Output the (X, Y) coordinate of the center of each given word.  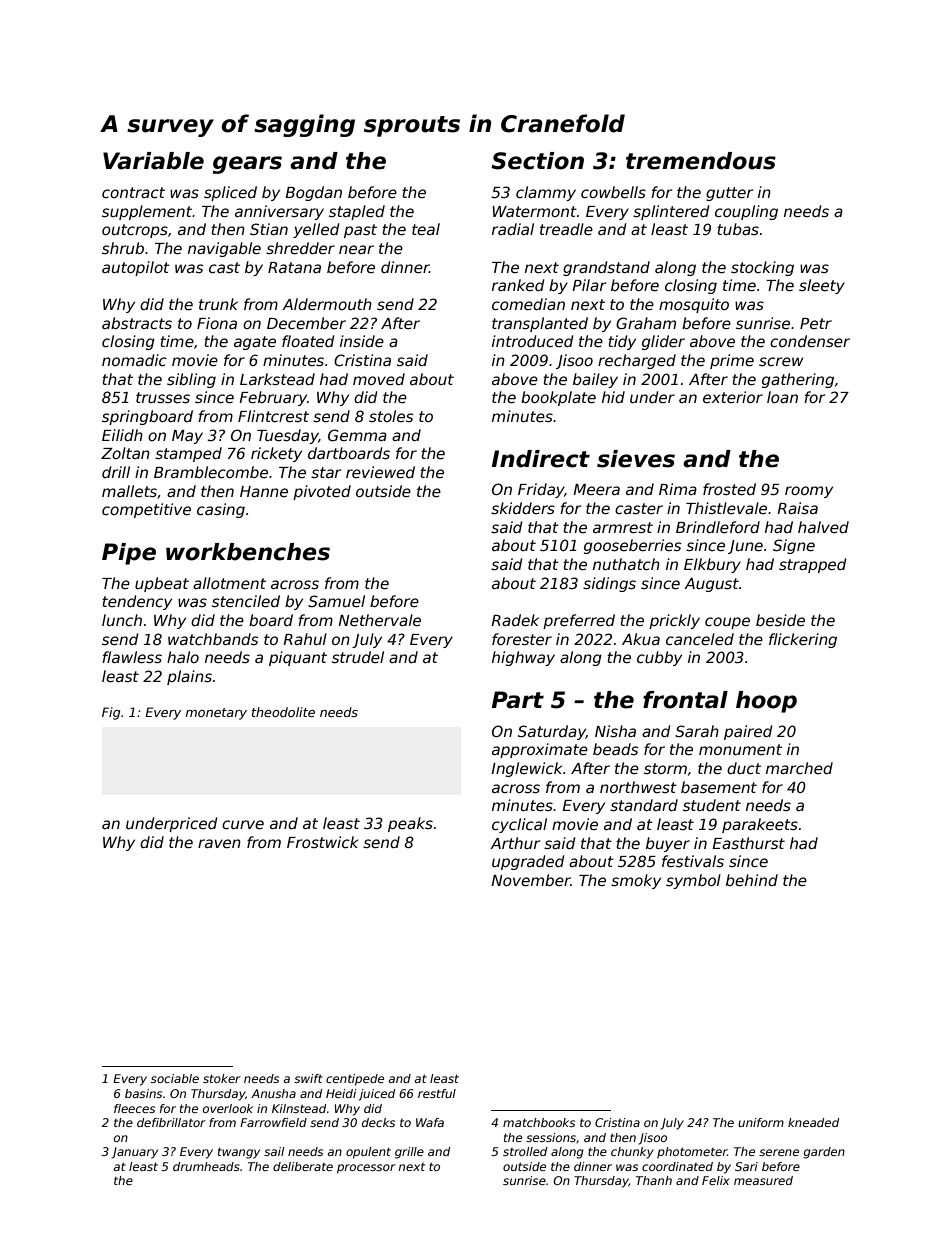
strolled (525, 1151)
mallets (129, 491)
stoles (391, 416)
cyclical (519, 825)
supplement (147, 212)
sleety (822, 286)
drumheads (206, 1166)
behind (752, 880)
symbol (693, 881)
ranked (518, 285)
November (531, 880)
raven (219, 843)
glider (663, 342)
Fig (111, 713)
